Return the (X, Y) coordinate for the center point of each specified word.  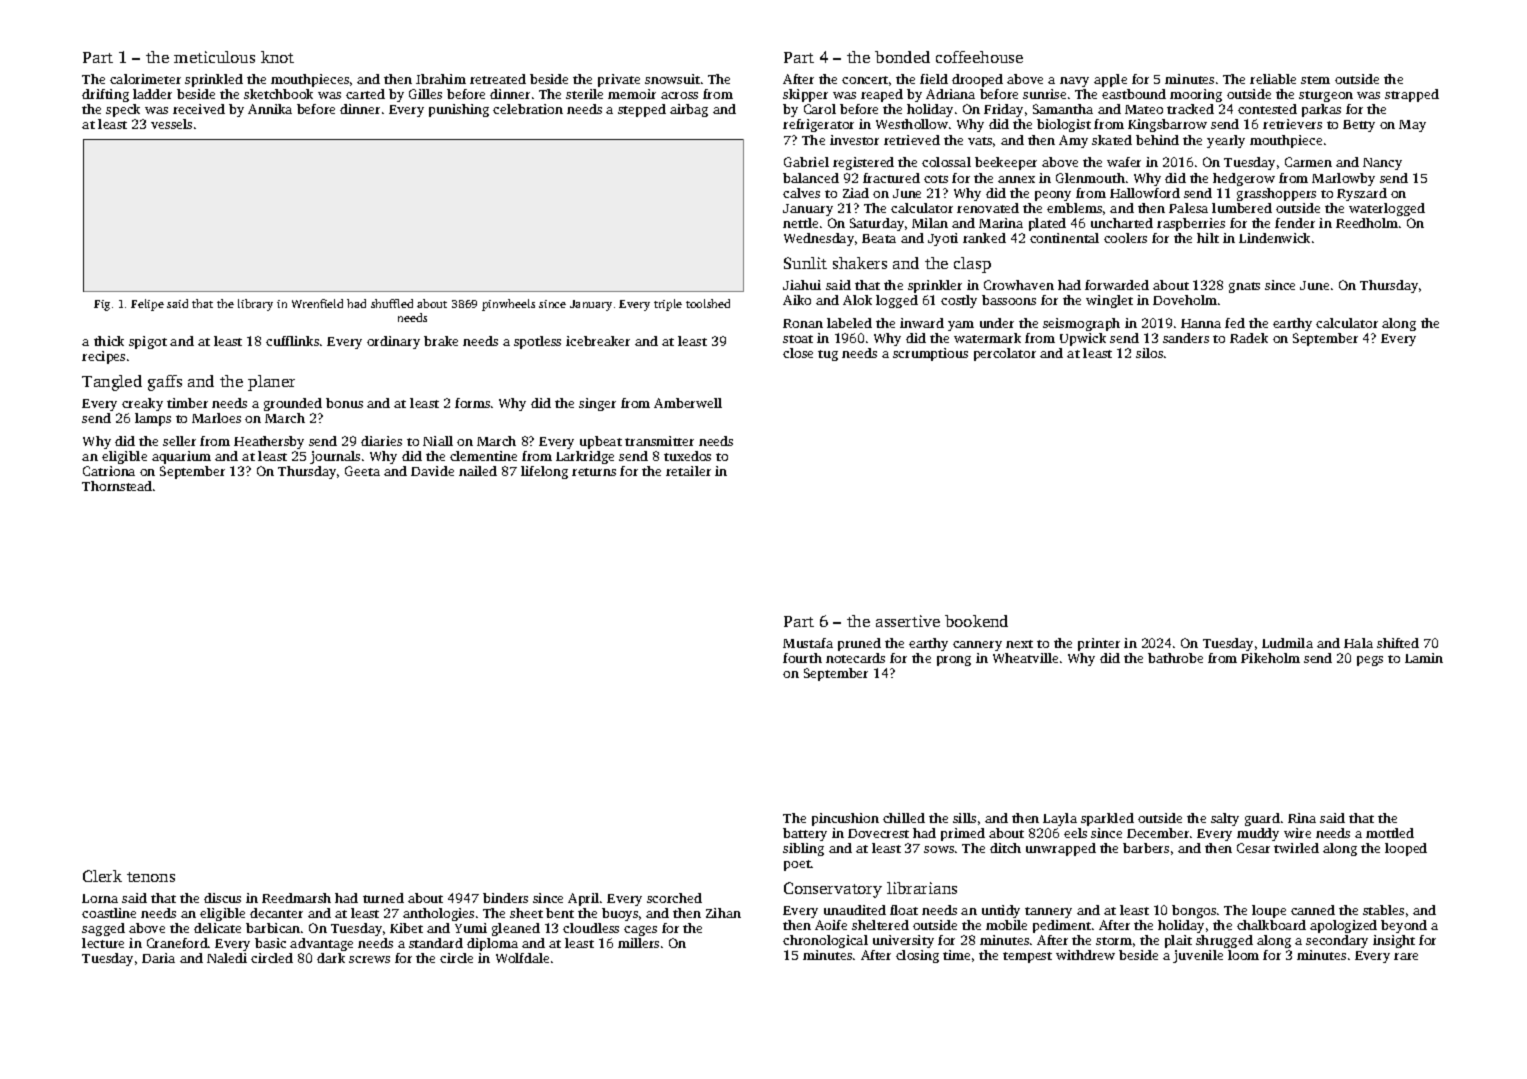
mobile (1006, 925)
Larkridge (585, 457)
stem (1315, 80)
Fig (102, 305)
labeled (849, 323)
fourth (802, 658)
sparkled (1107, 819)
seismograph (1081, 324)
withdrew (1085, 955)
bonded (902, 57)
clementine (483, 456)
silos (1149, 353)
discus (222, 898)
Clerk (102, 876)
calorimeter (145, 79)
